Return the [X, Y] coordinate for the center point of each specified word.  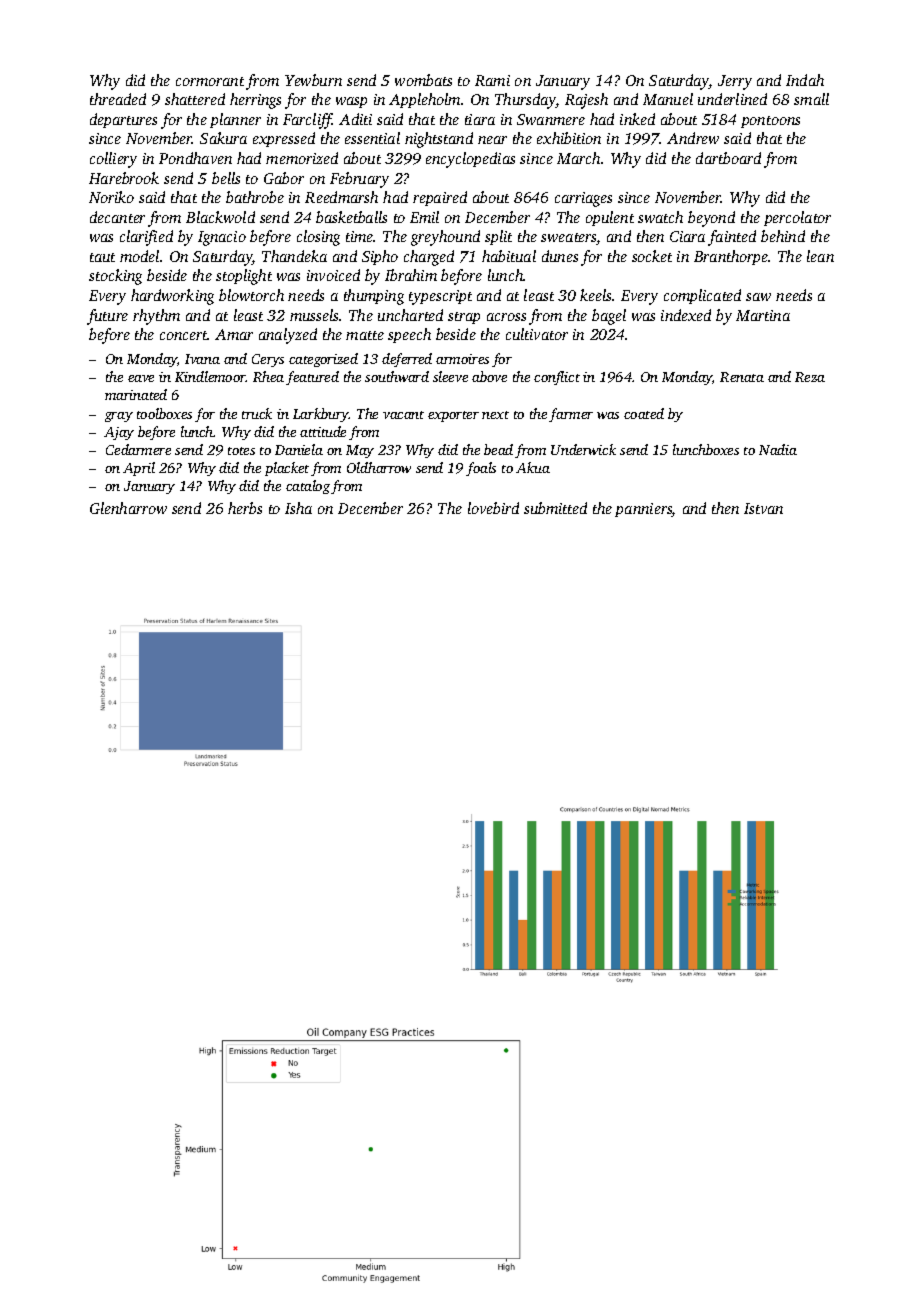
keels [596, 295]
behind [783, 236]
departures [123, 120]
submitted [555, 508]
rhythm [156, 317]
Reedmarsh [341, 197]
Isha [298, 508]
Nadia [778, 449]
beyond [711, 219]
